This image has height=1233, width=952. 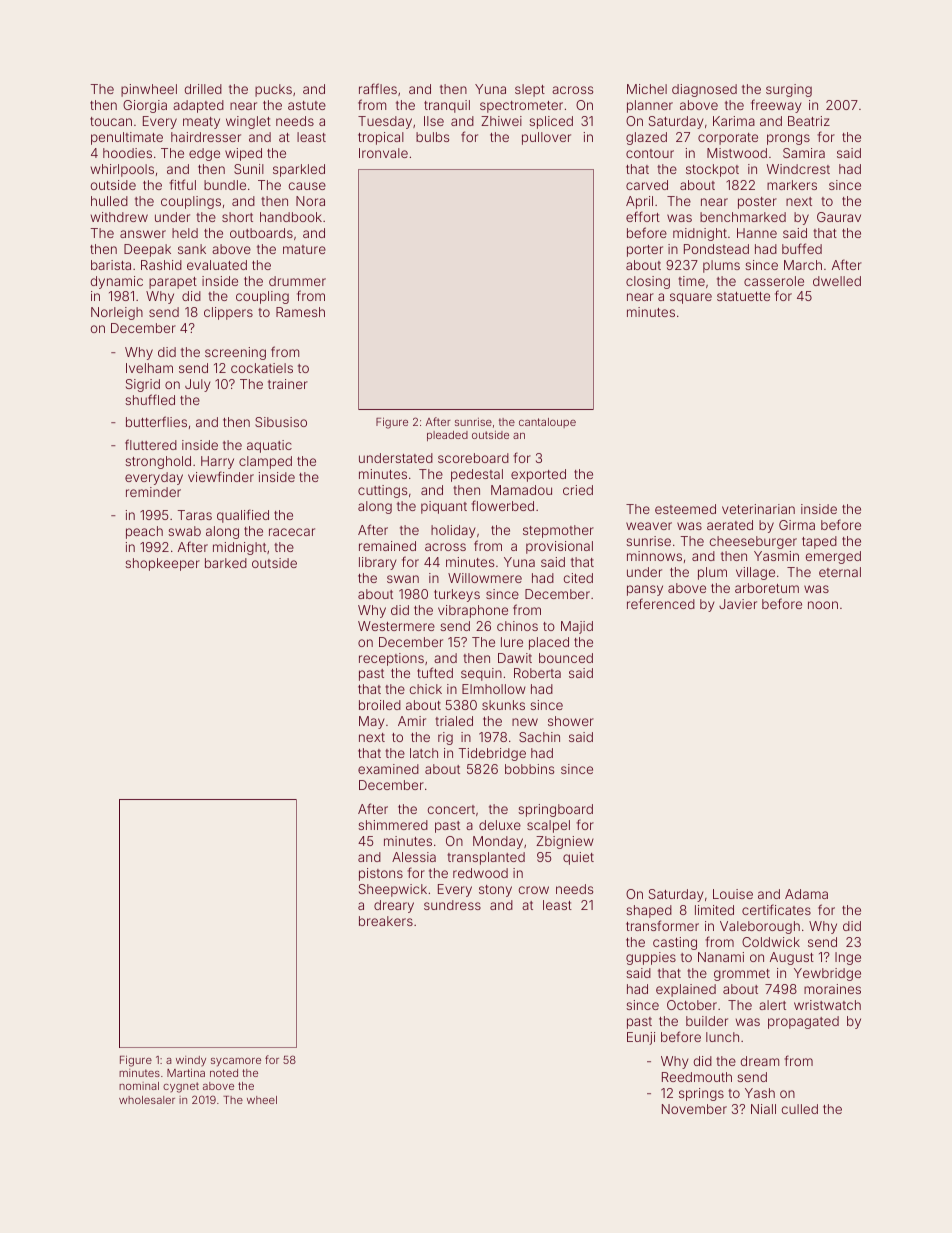 I want to click on slept, so click(x=530, y=90).
